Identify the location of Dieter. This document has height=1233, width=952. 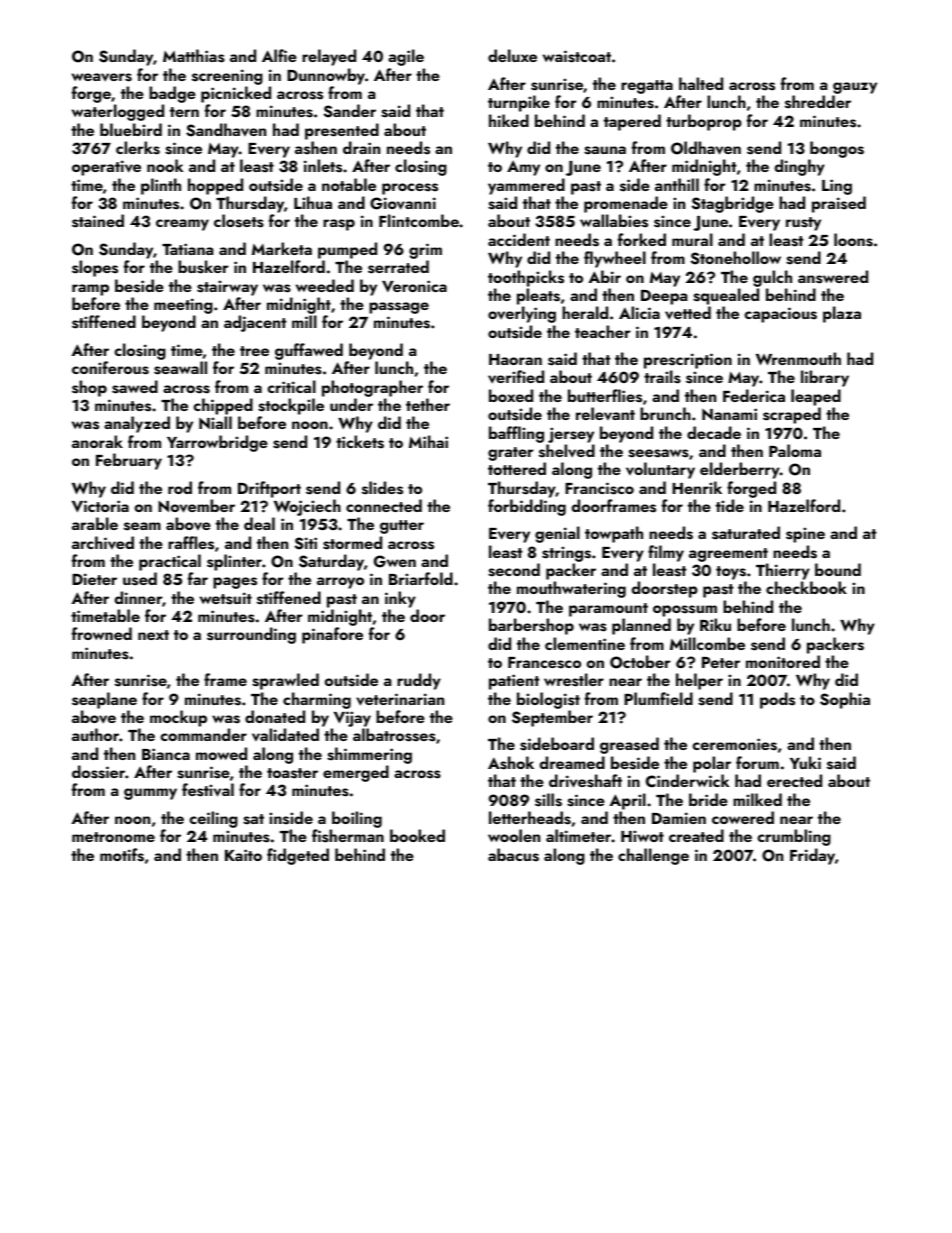
(94, 579).
